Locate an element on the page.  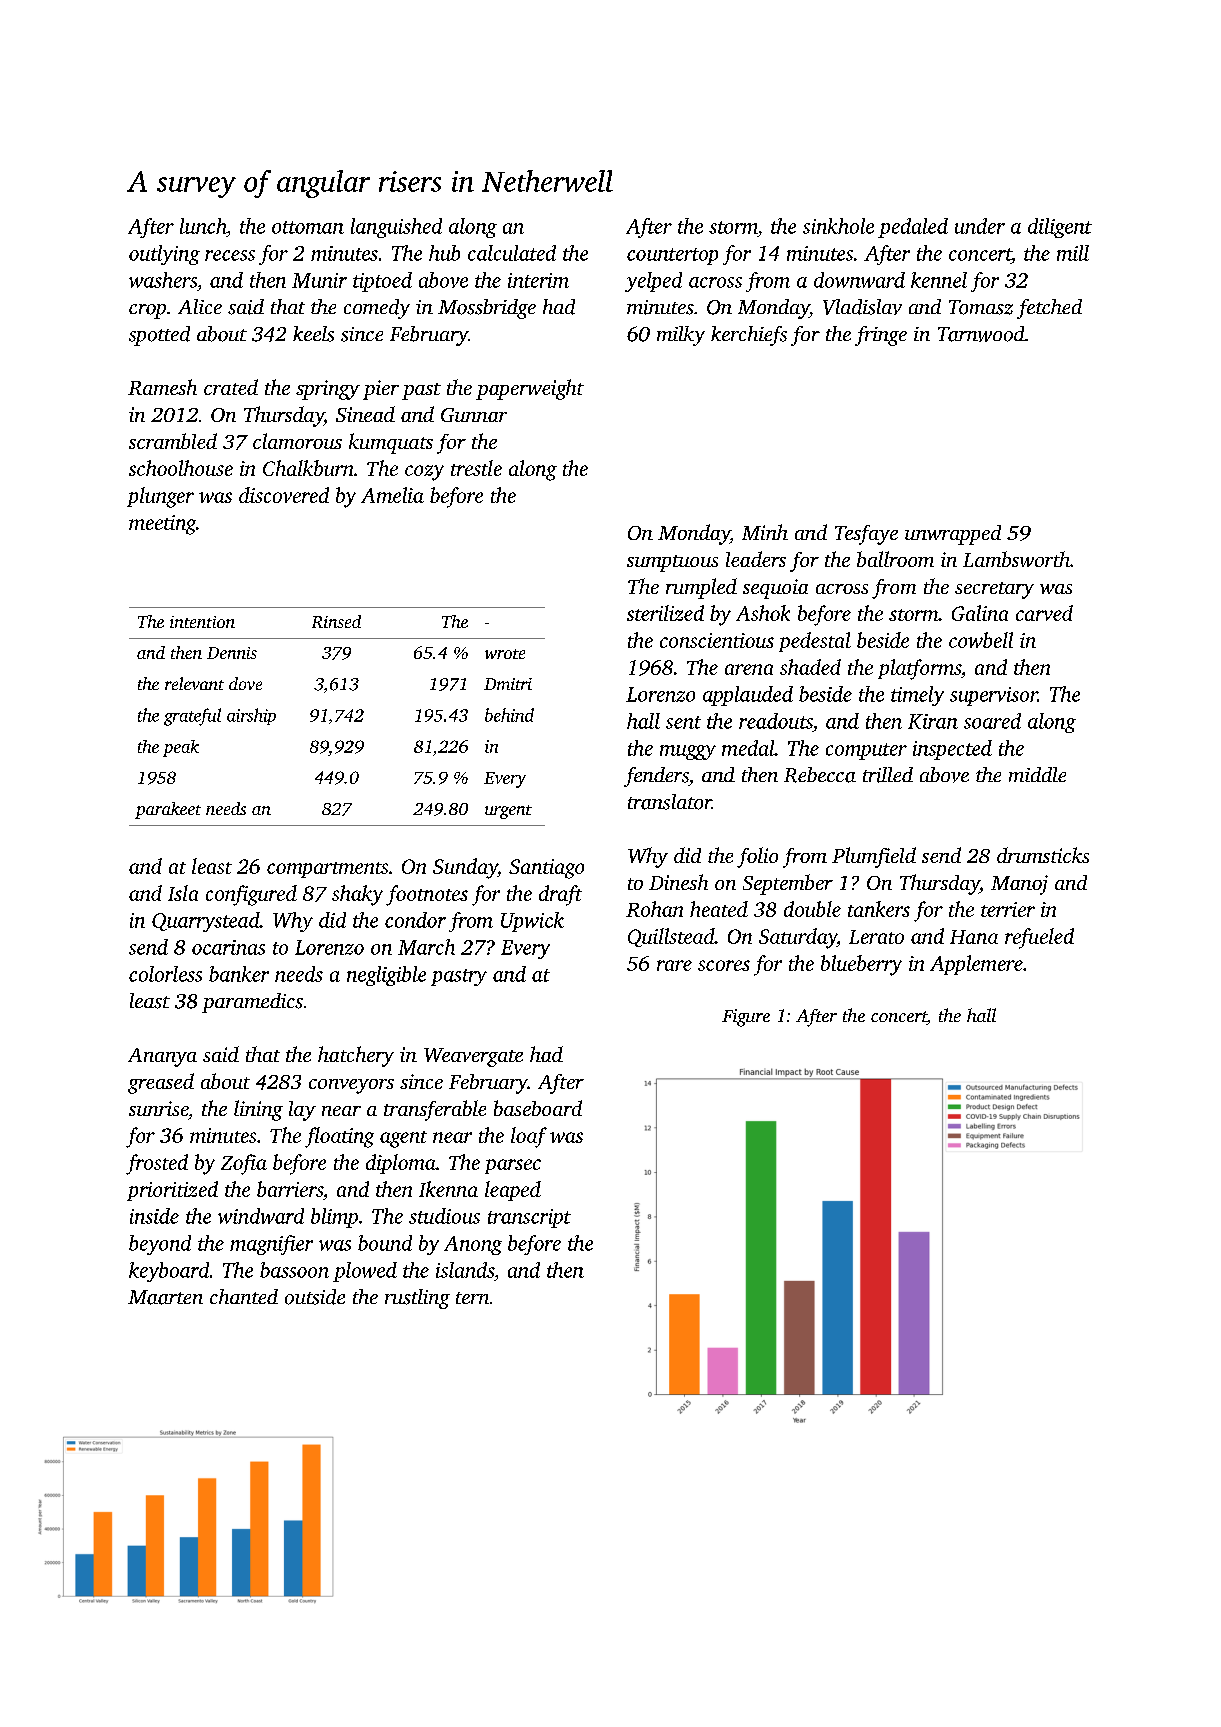
Minh is located at coordinates (765, 532).
